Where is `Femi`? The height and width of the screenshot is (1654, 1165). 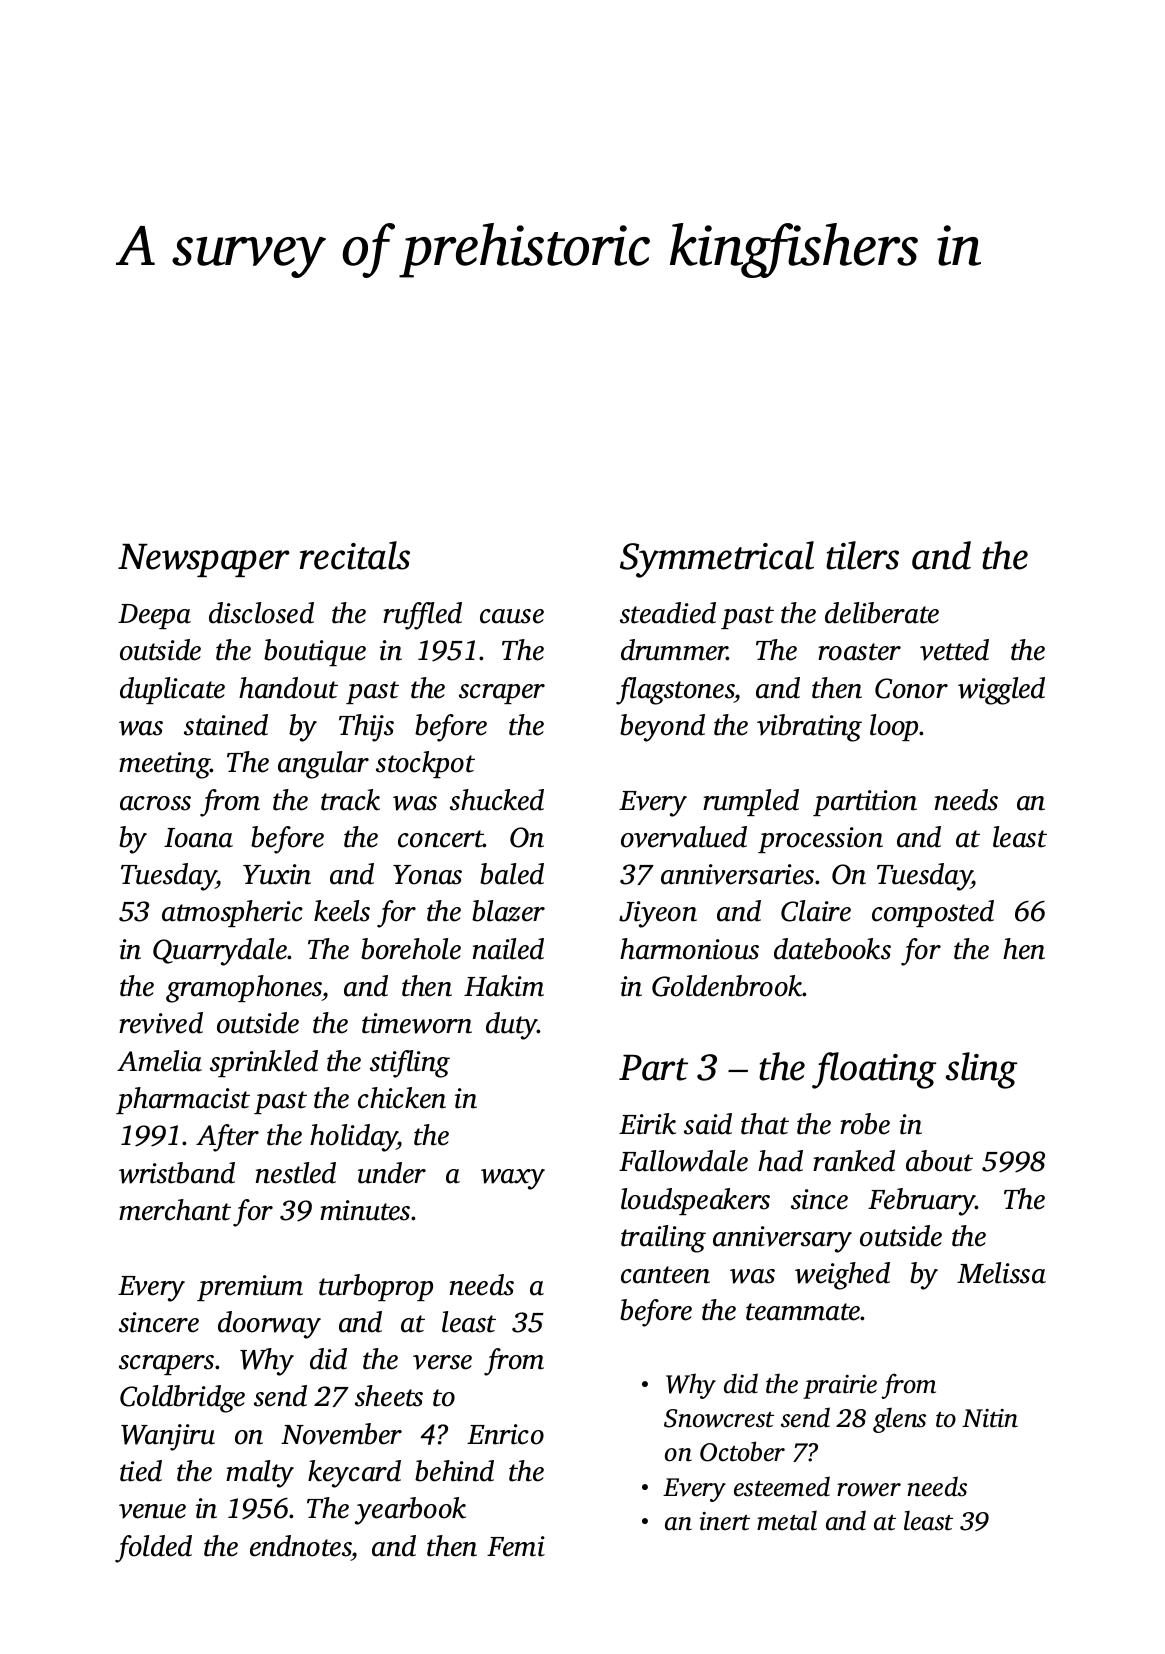
Femi is located at coordinates (516, 1546).
